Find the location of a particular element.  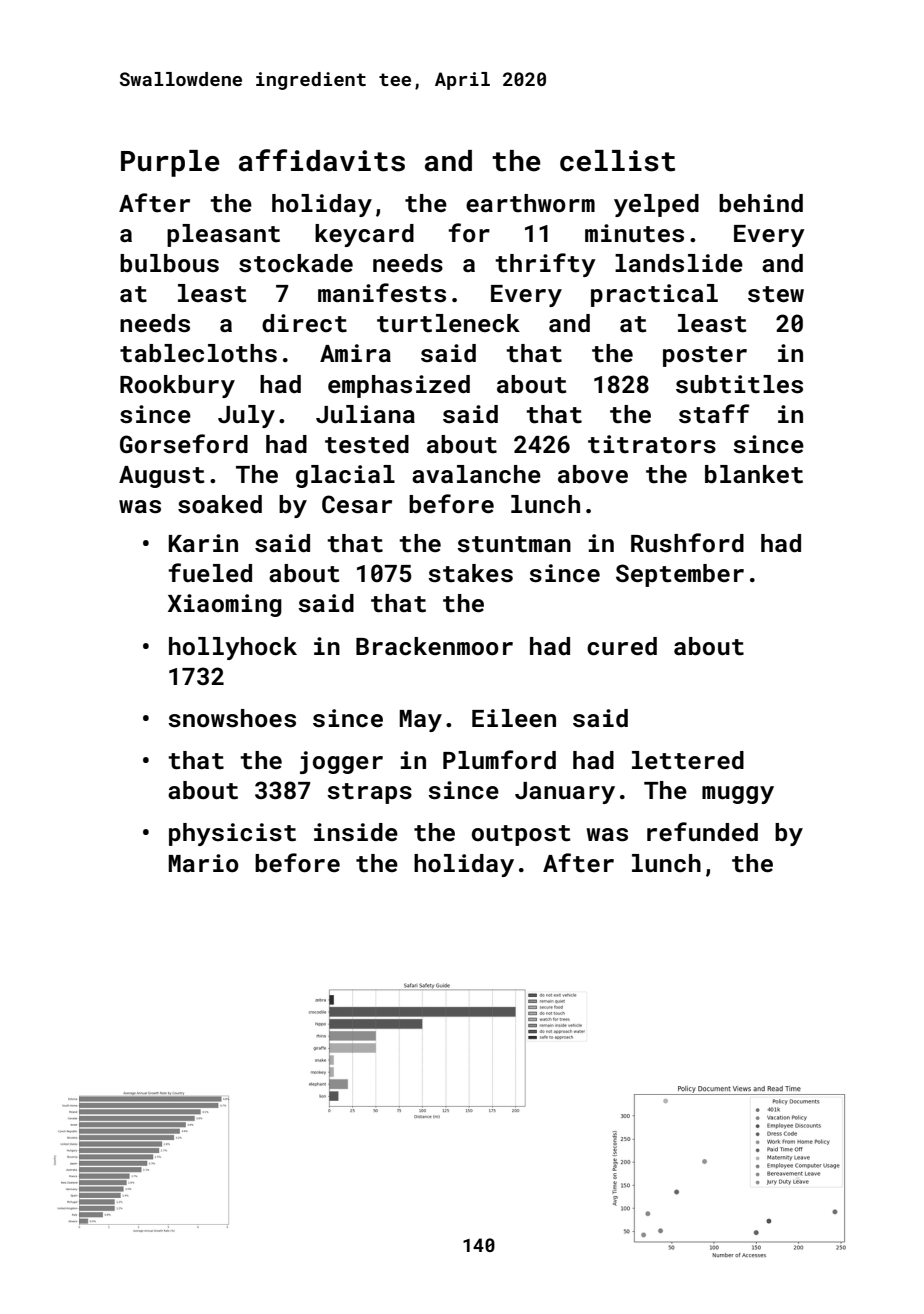

behind is located at coordinates (761, 203).
